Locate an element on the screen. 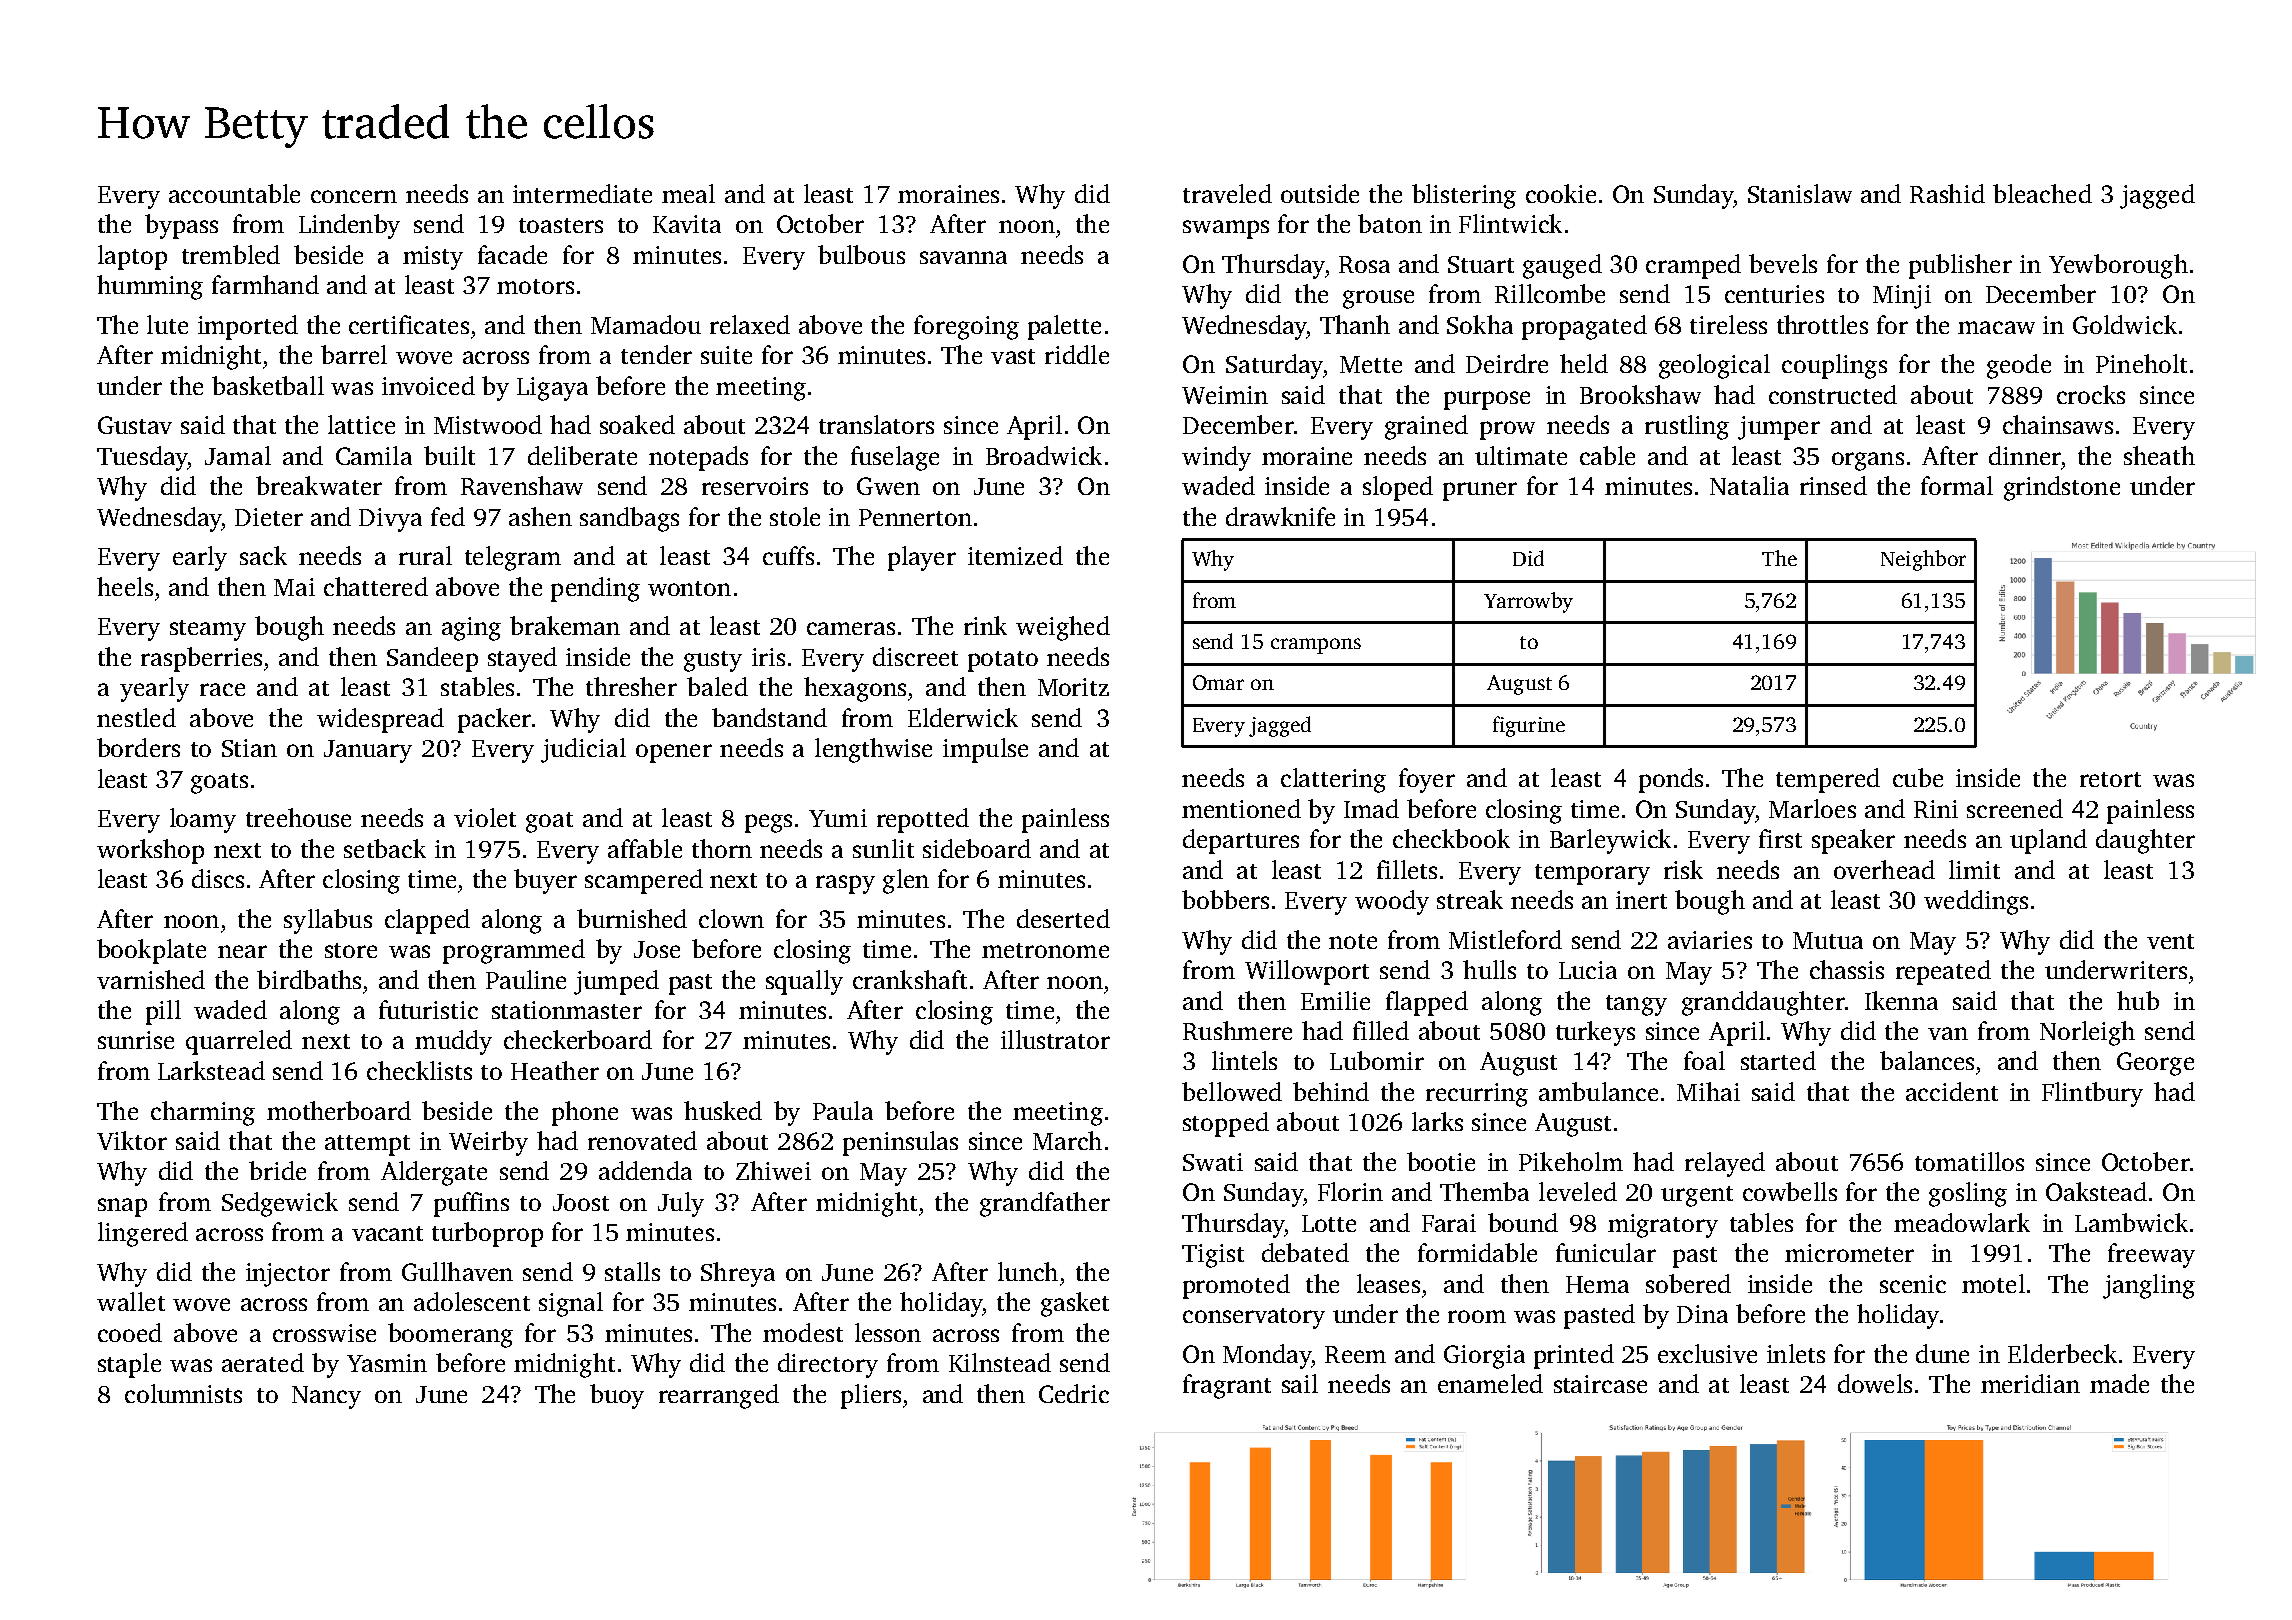 This screenshot has height=1620, width=2292. barrel is located at coordinates (354, 354).
